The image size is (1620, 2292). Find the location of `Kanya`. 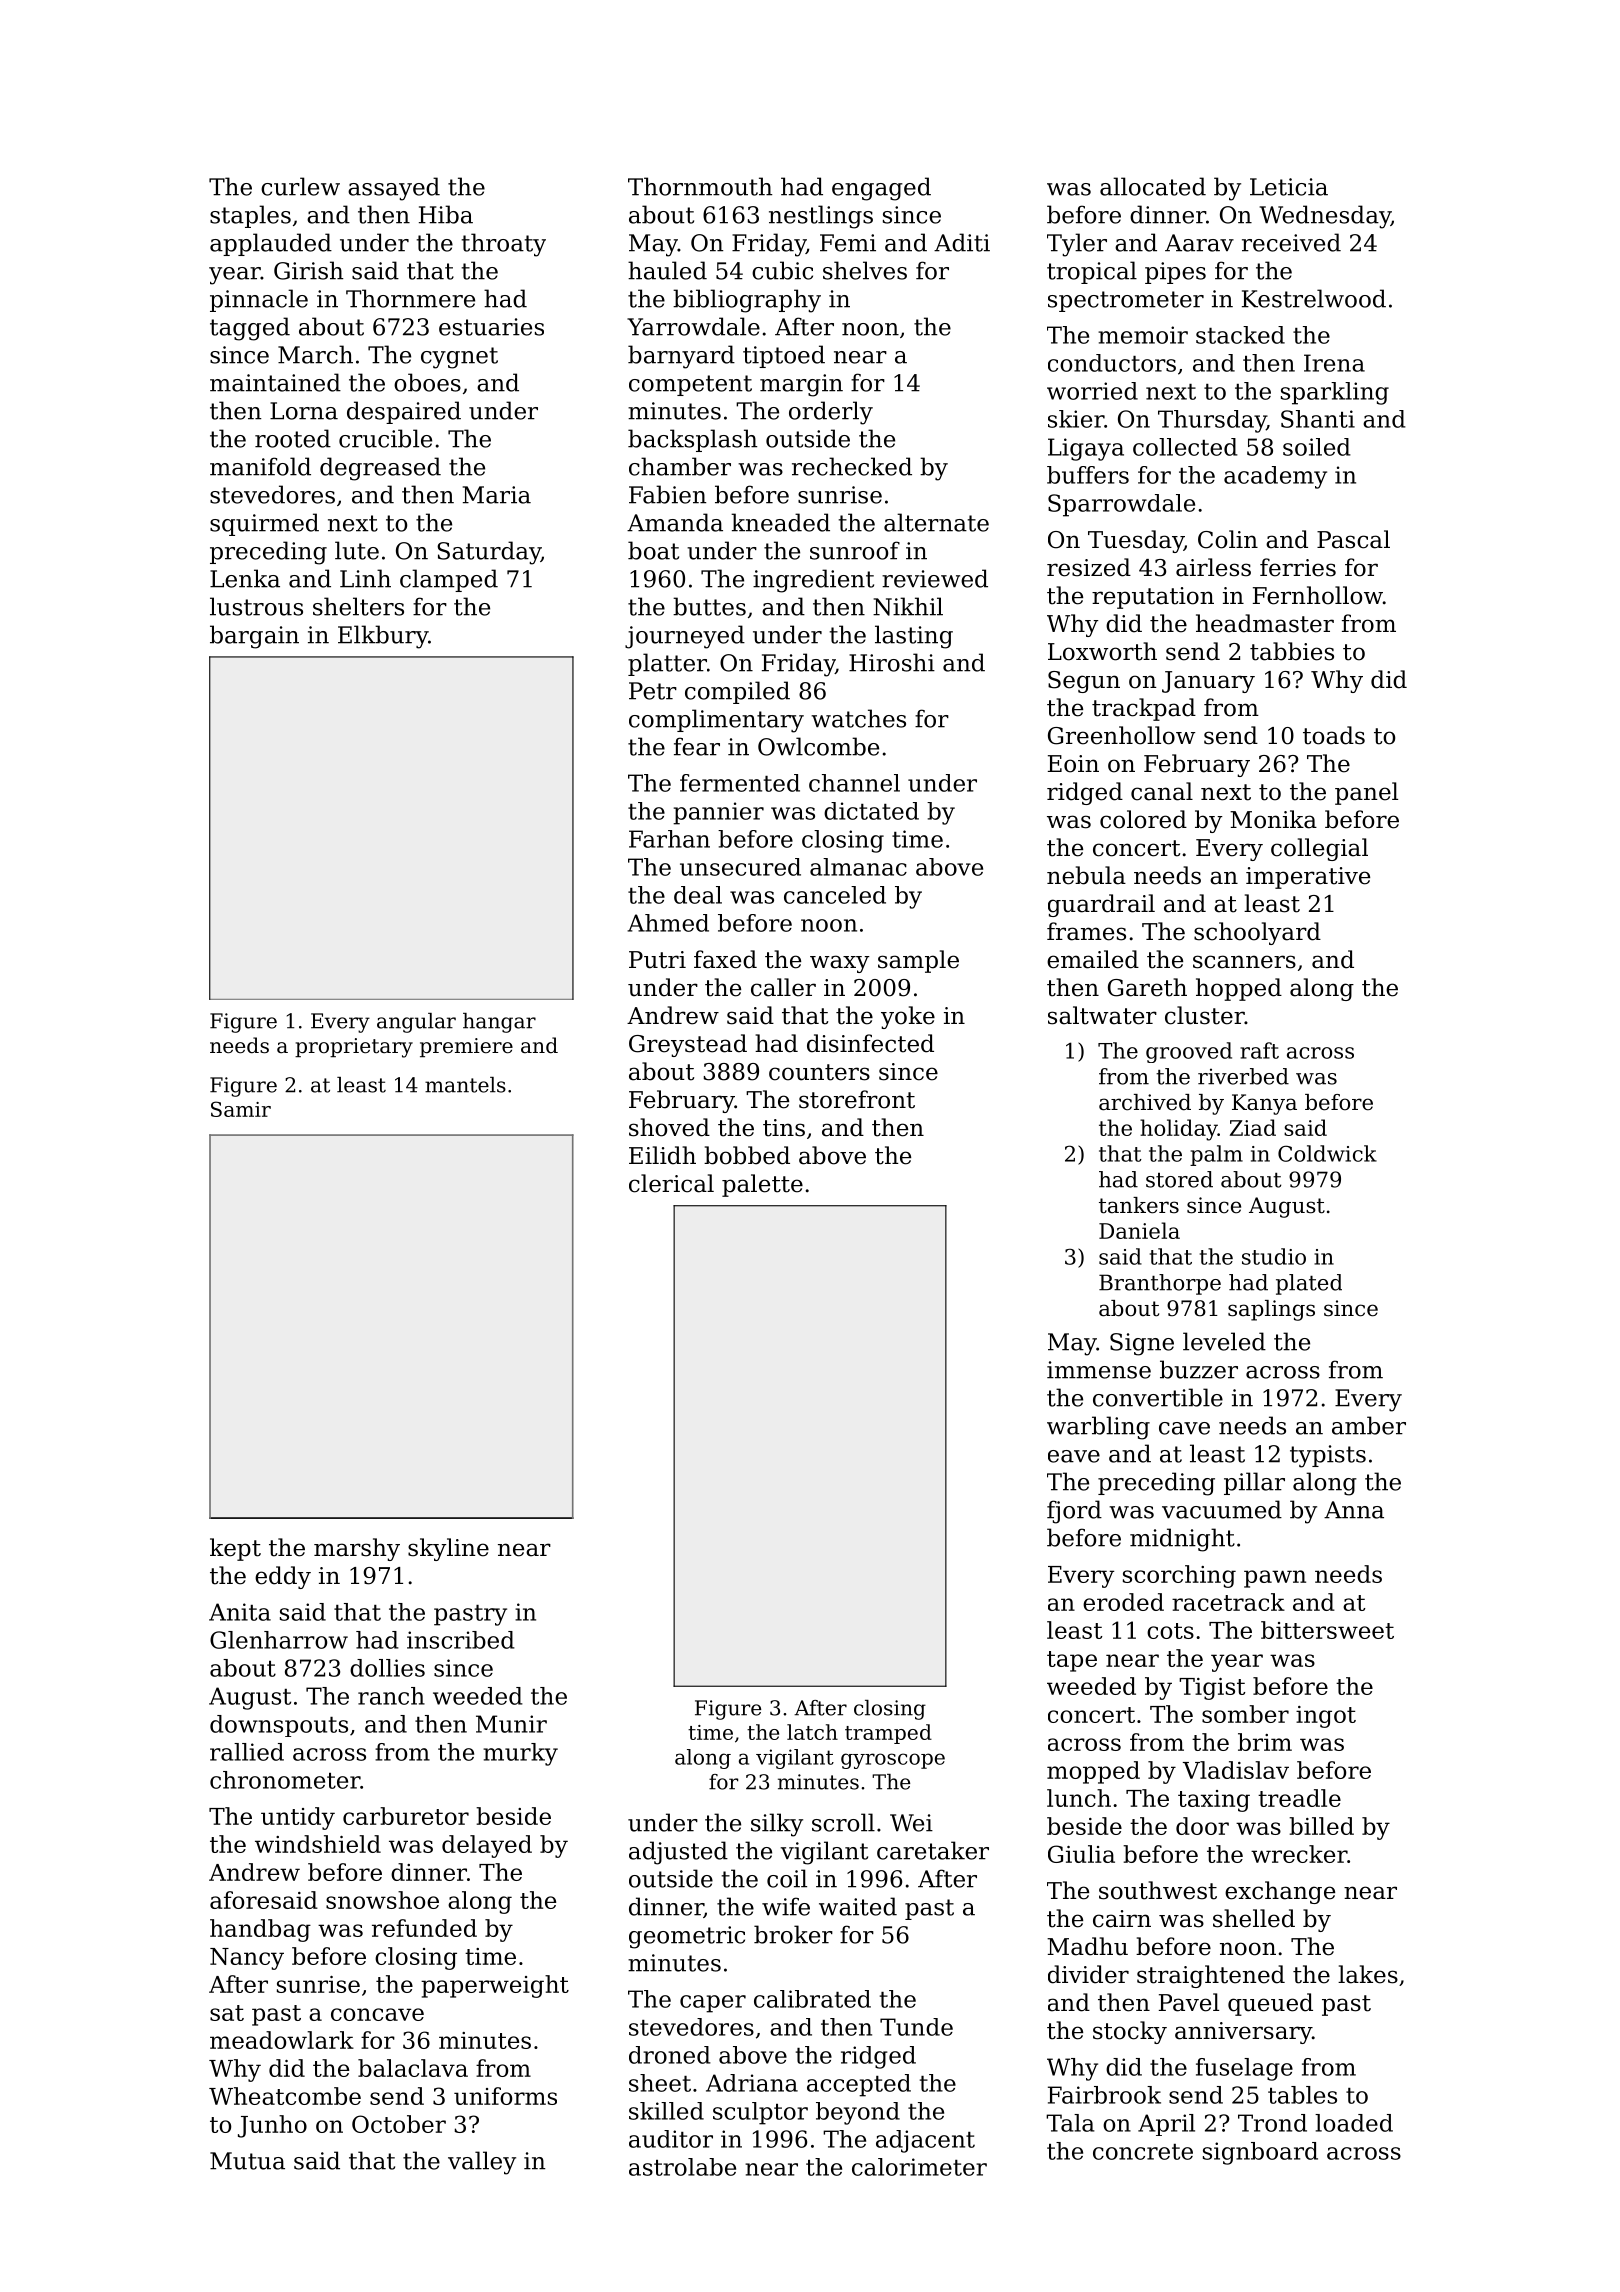

Kanya is located at coordinates (1264, 1104).
